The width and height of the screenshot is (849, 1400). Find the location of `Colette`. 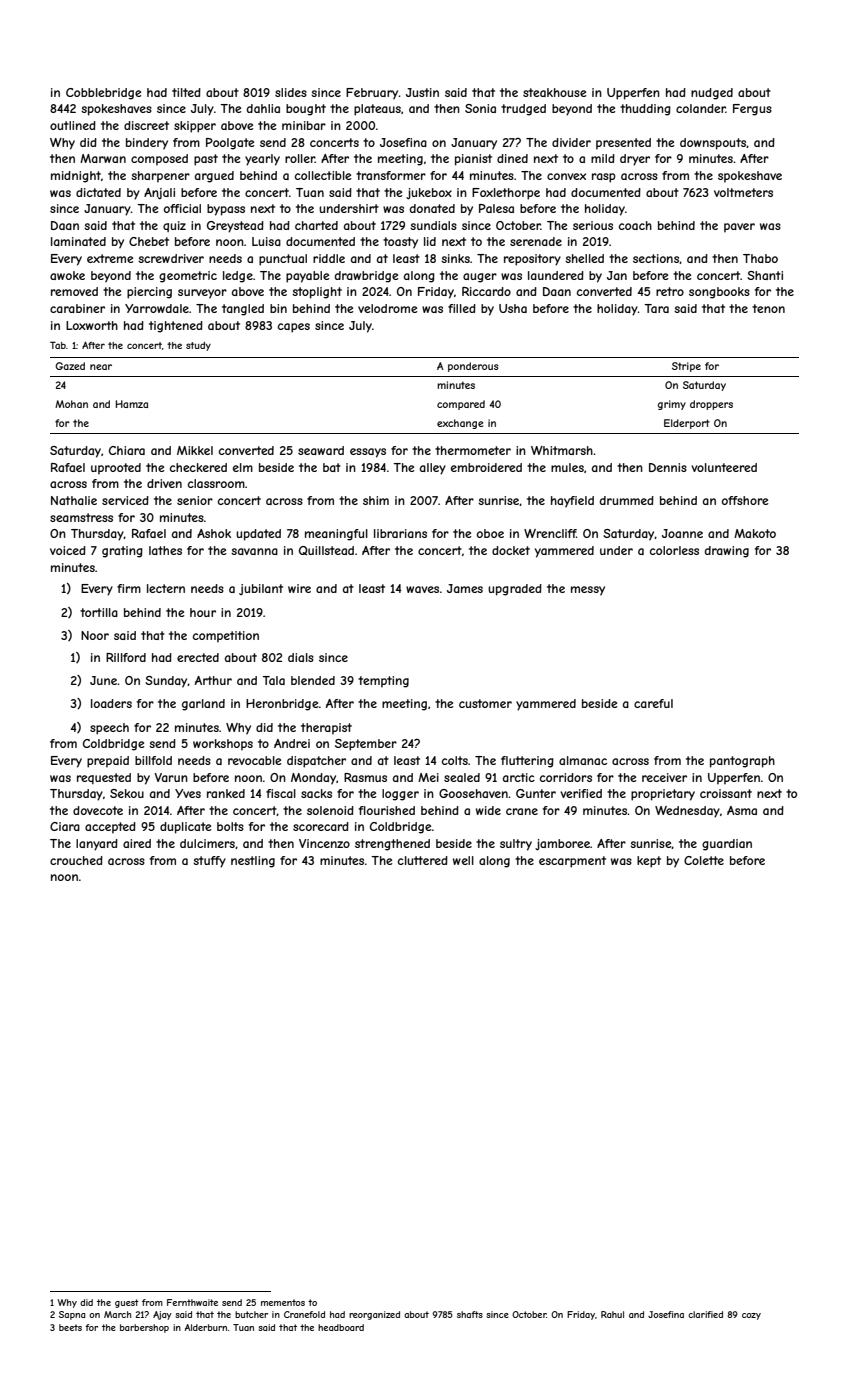

Colette is located at coordinates (704, 860).
